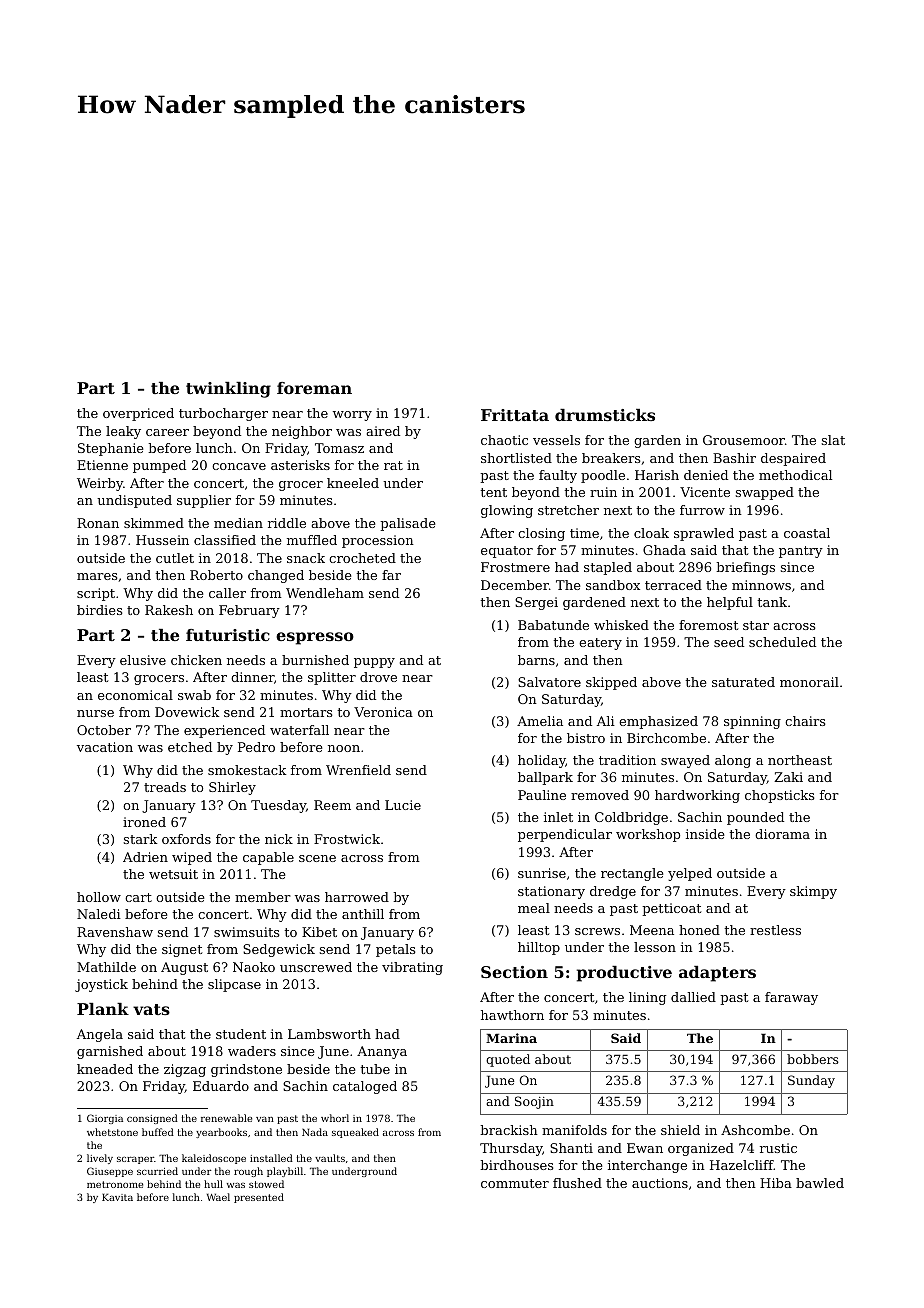 Image resolution: width=924 pixels, height=1308 pixels. I want to click on treads, so click(165, 787).
